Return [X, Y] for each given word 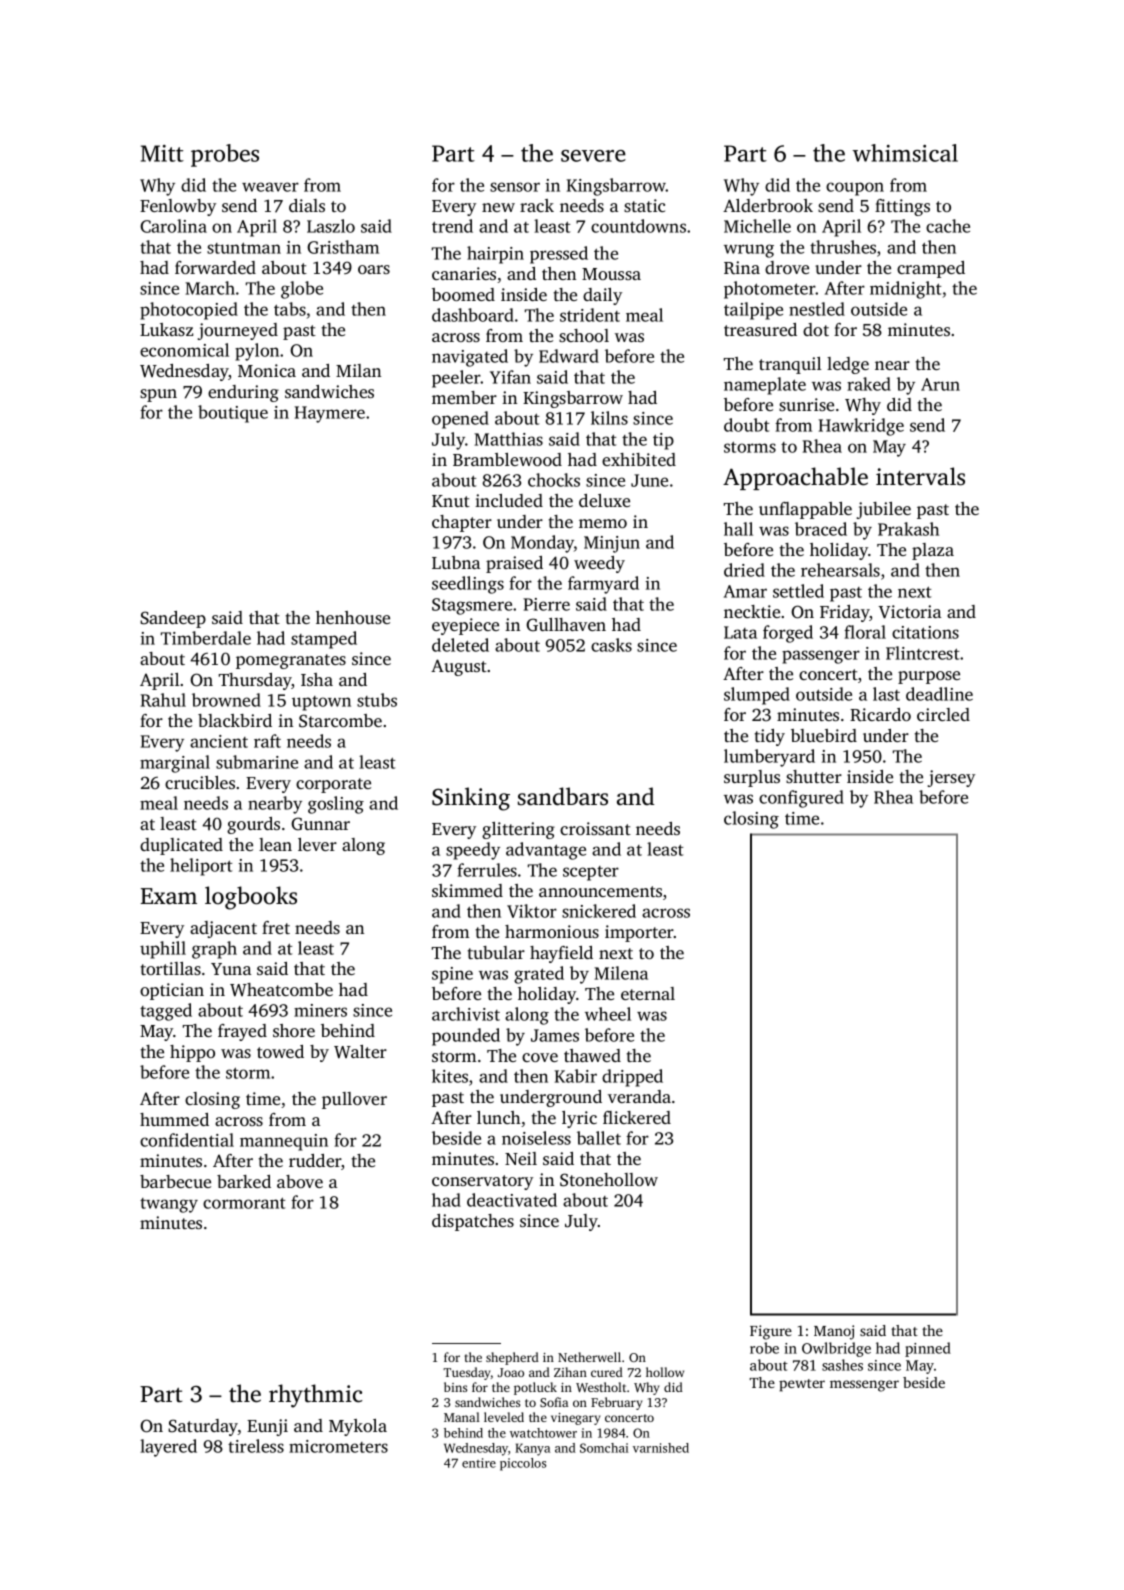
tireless [256, 1446]
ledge [848, 365]
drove [787, 267]
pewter [802, 1385]
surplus [752, 778]
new [498, 207]
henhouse [353, 617]
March [210, 288]
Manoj [834, 1332]
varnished [661, 1448]
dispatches [473, 1222]
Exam [169, 896]
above [300, 1181]
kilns [609, 418]
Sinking [471, 799]
